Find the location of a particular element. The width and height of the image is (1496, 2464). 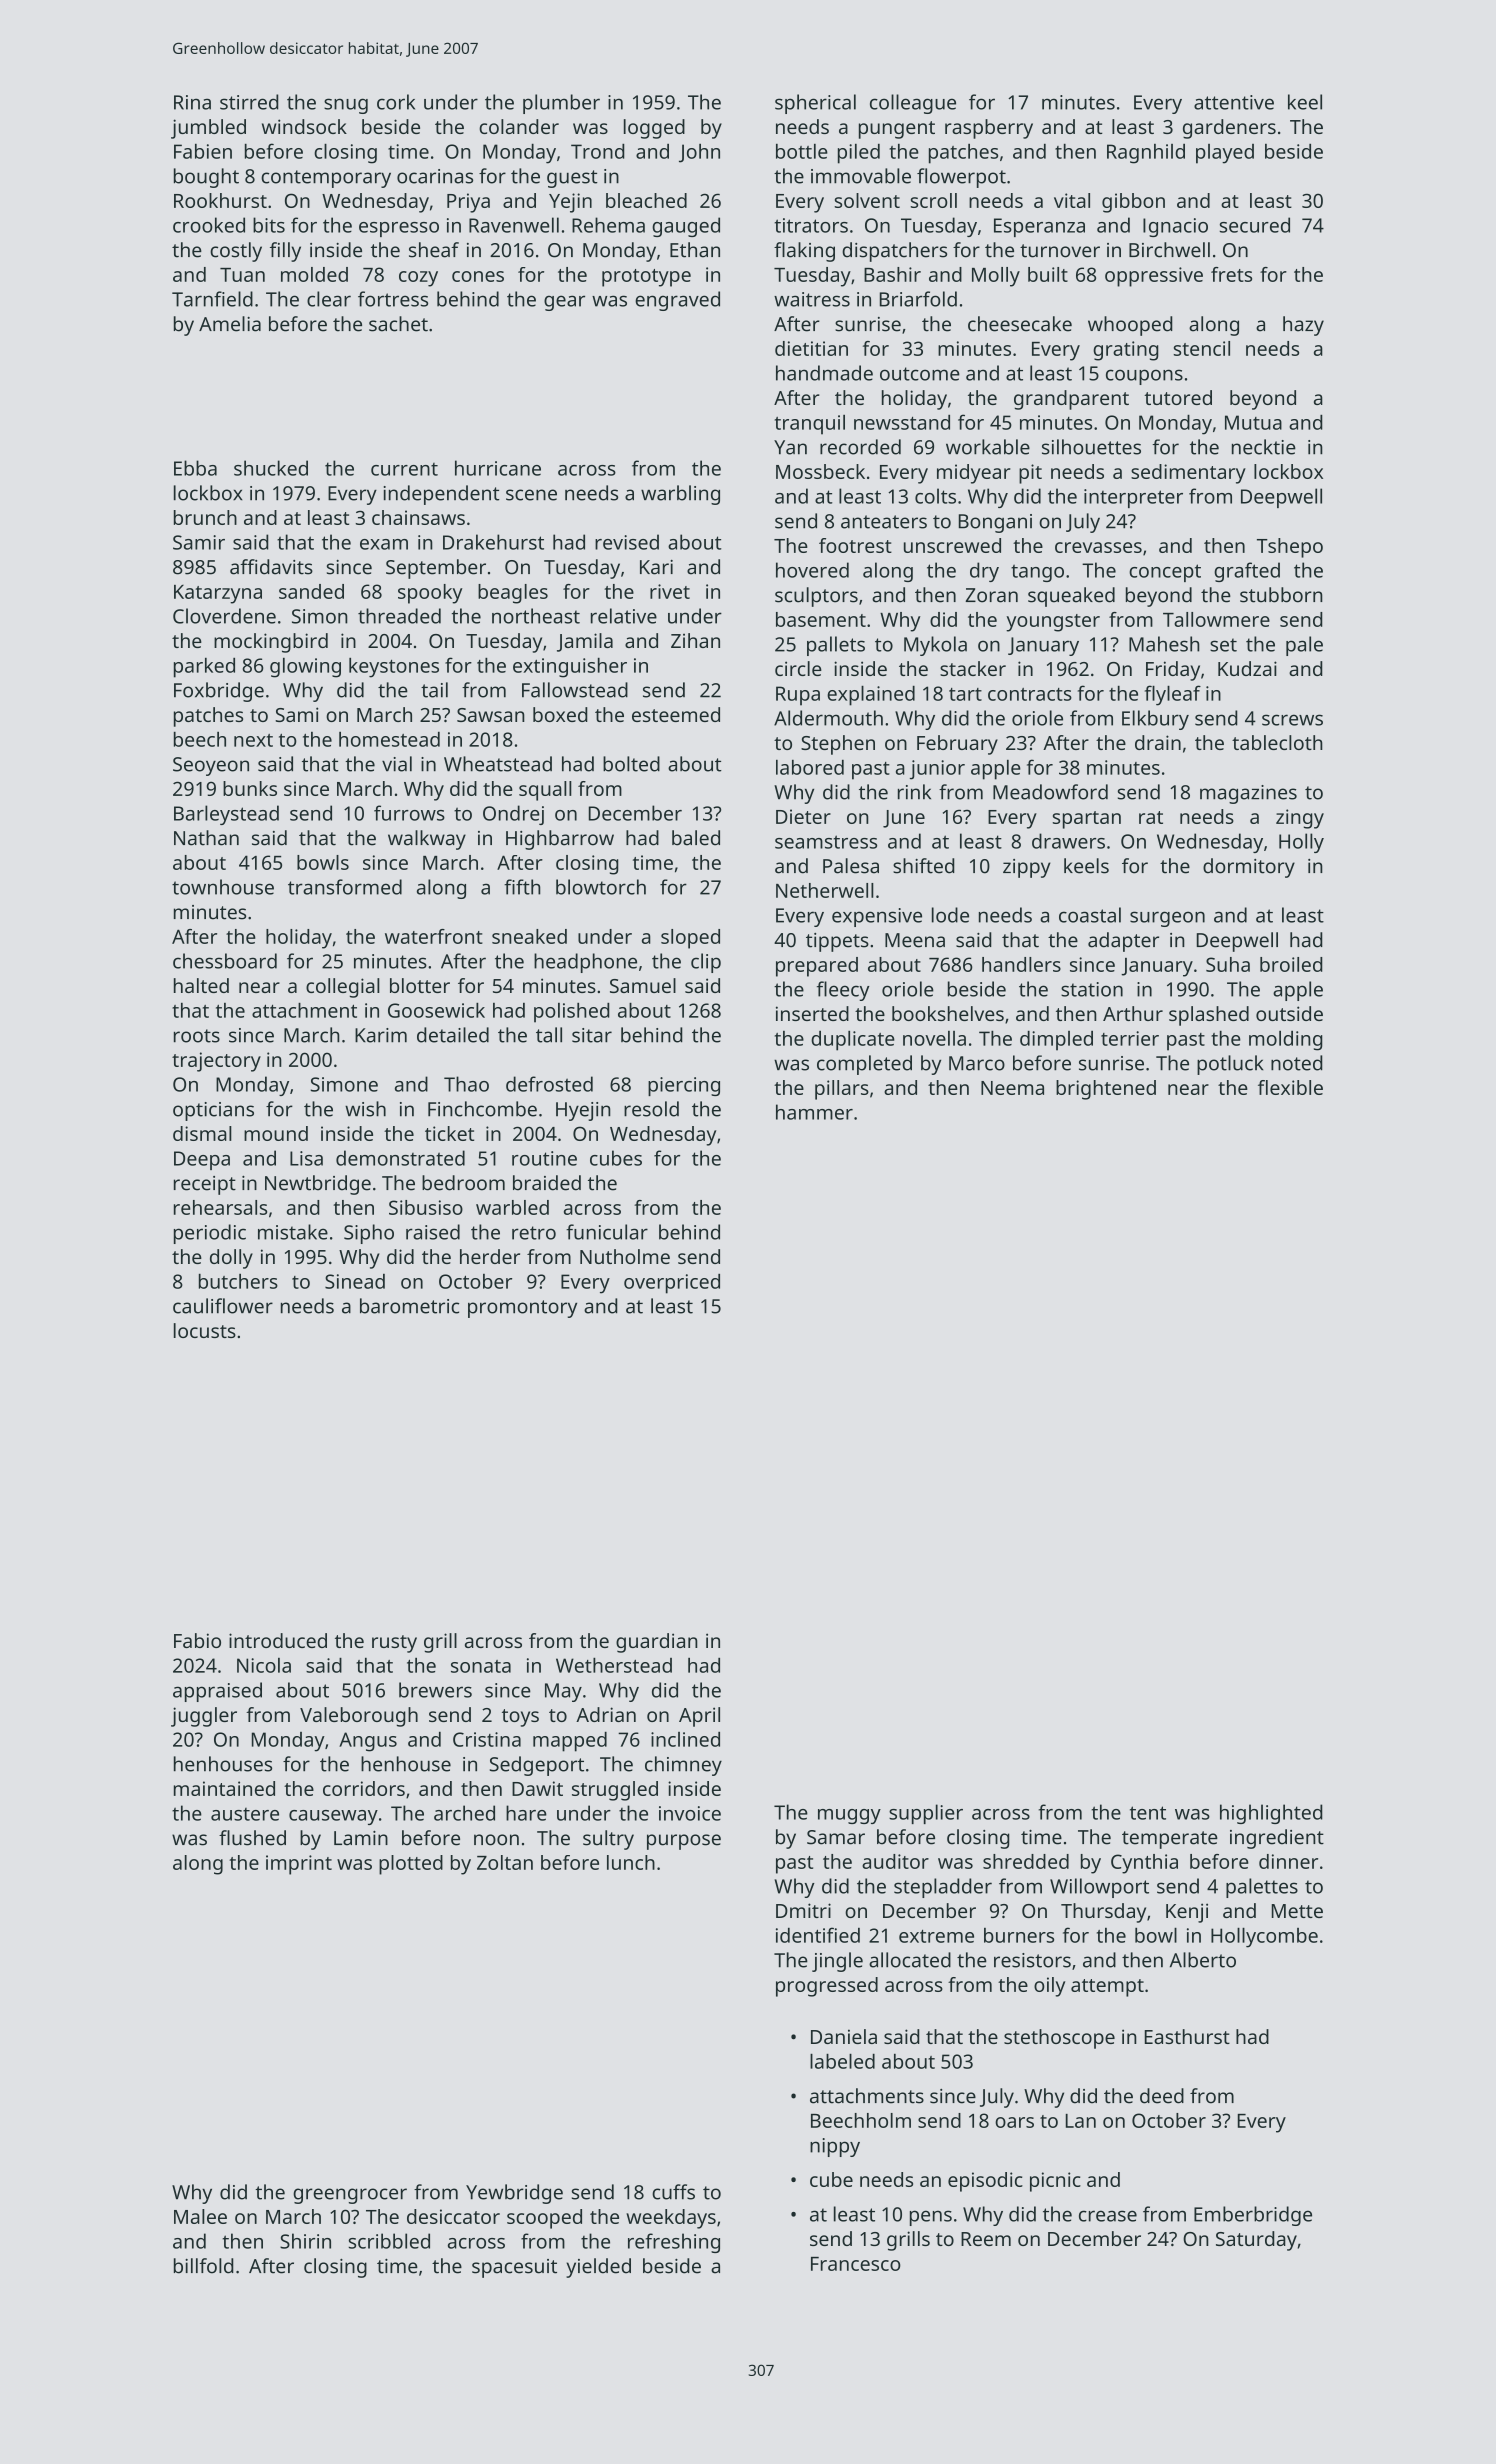

brightened is located at coordinates (1106, 1090).
